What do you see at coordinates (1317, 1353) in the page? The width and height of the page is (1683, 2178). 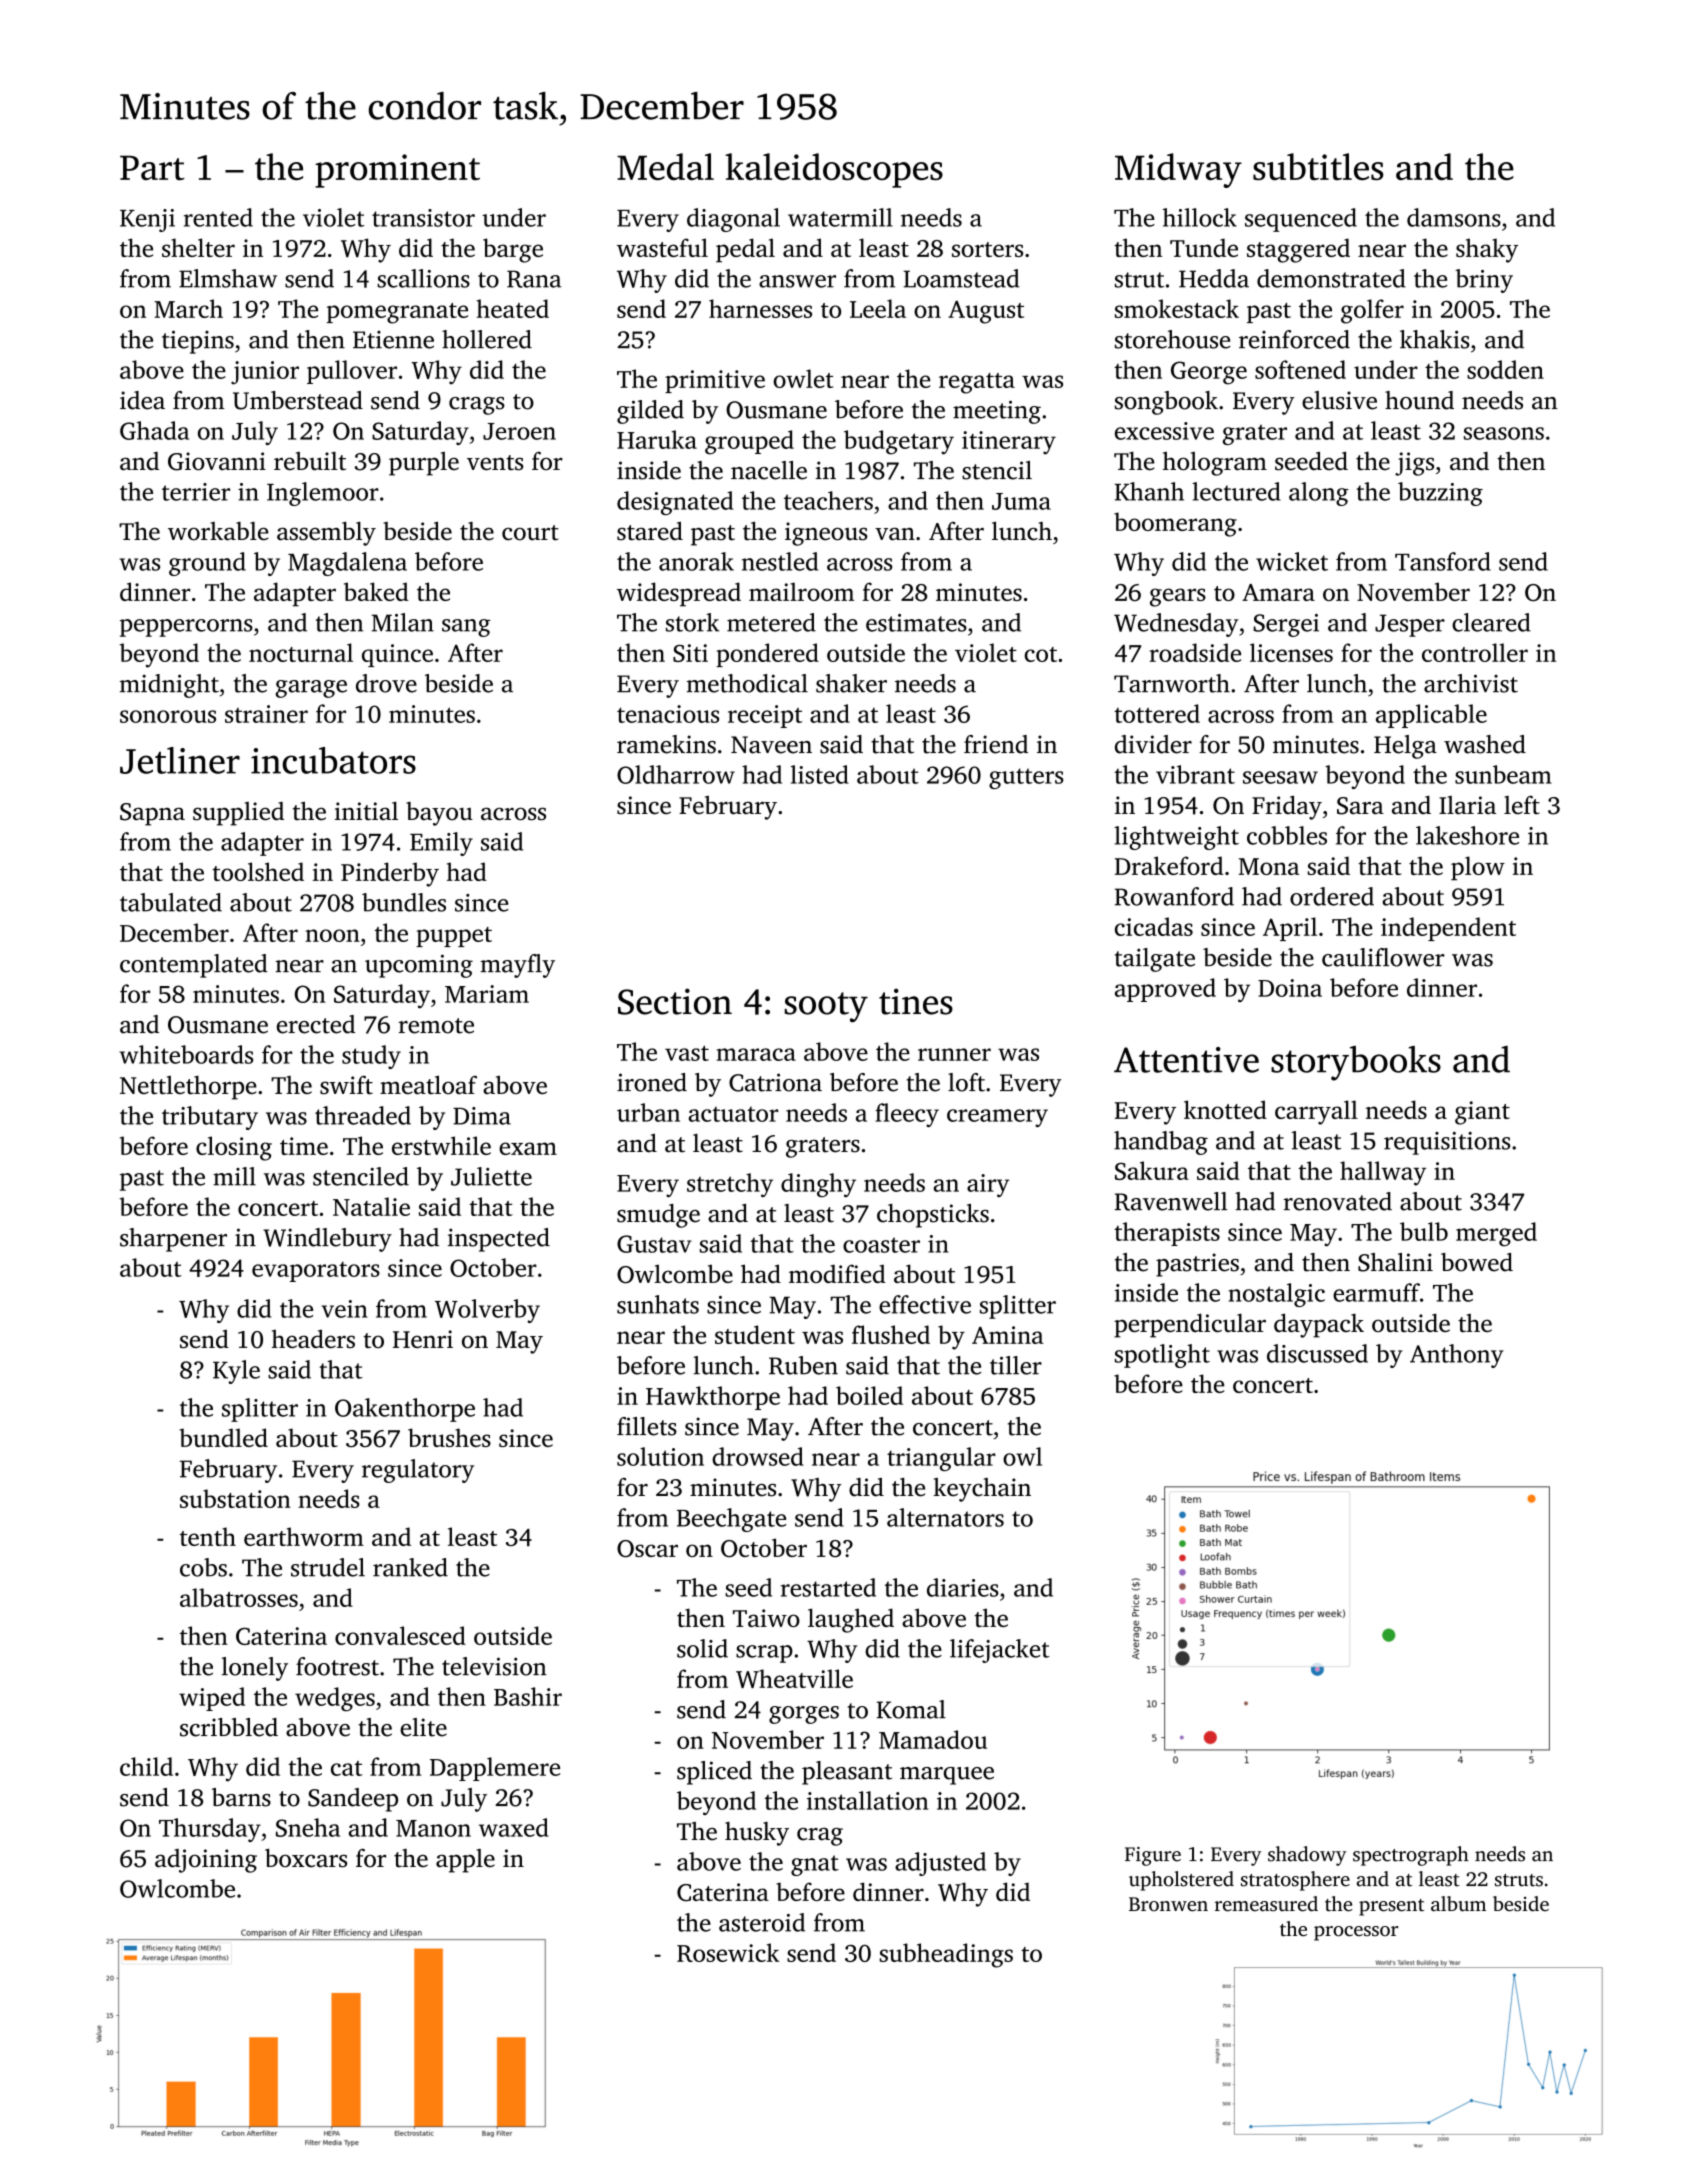 I see `discussed` at bounding box center [1317, 1353].
